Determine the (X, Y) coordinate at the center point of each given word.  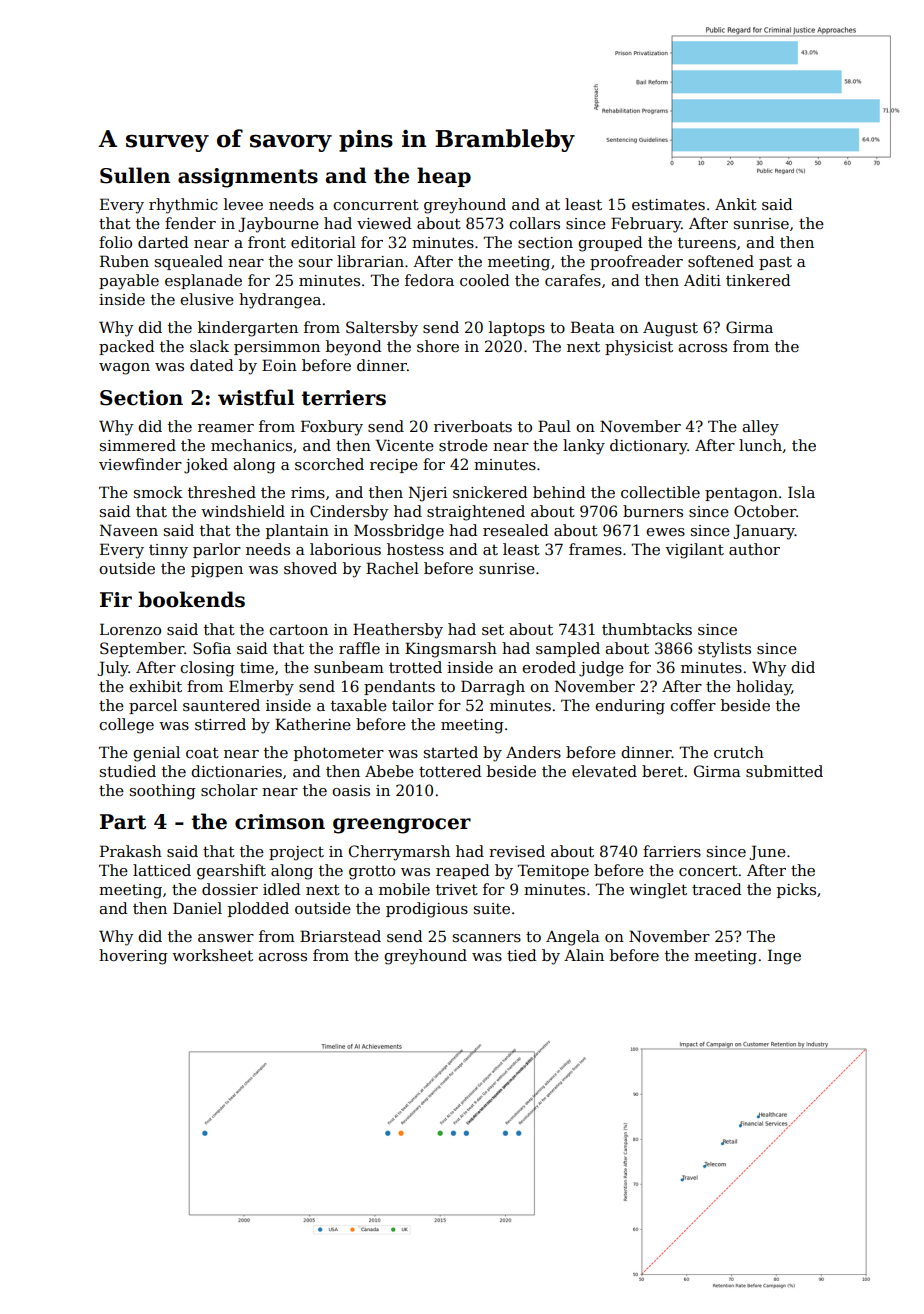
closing (207, 669)
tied (522, 955)
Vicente (404, 445)
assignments (248, 178)
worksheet (212, 955)
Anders (533, 752)
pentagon (741, 495)
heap (444, 177)
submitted (784, 771)
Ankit (736, 204)
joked (206, 466)
